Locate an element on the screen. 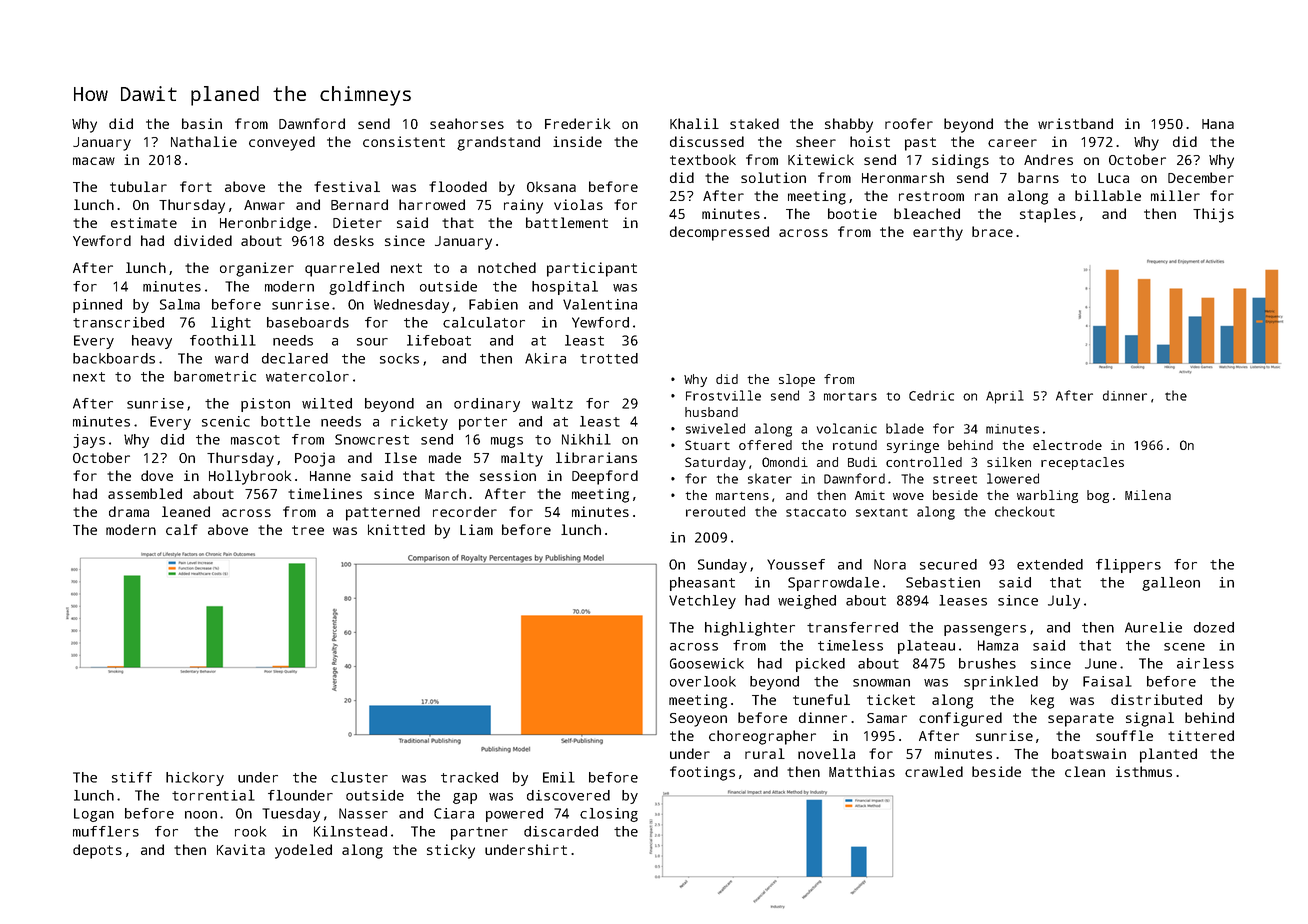 The height and width of the screenshot is (924, 1308). Valentina is located at coordinates (600, 304).
